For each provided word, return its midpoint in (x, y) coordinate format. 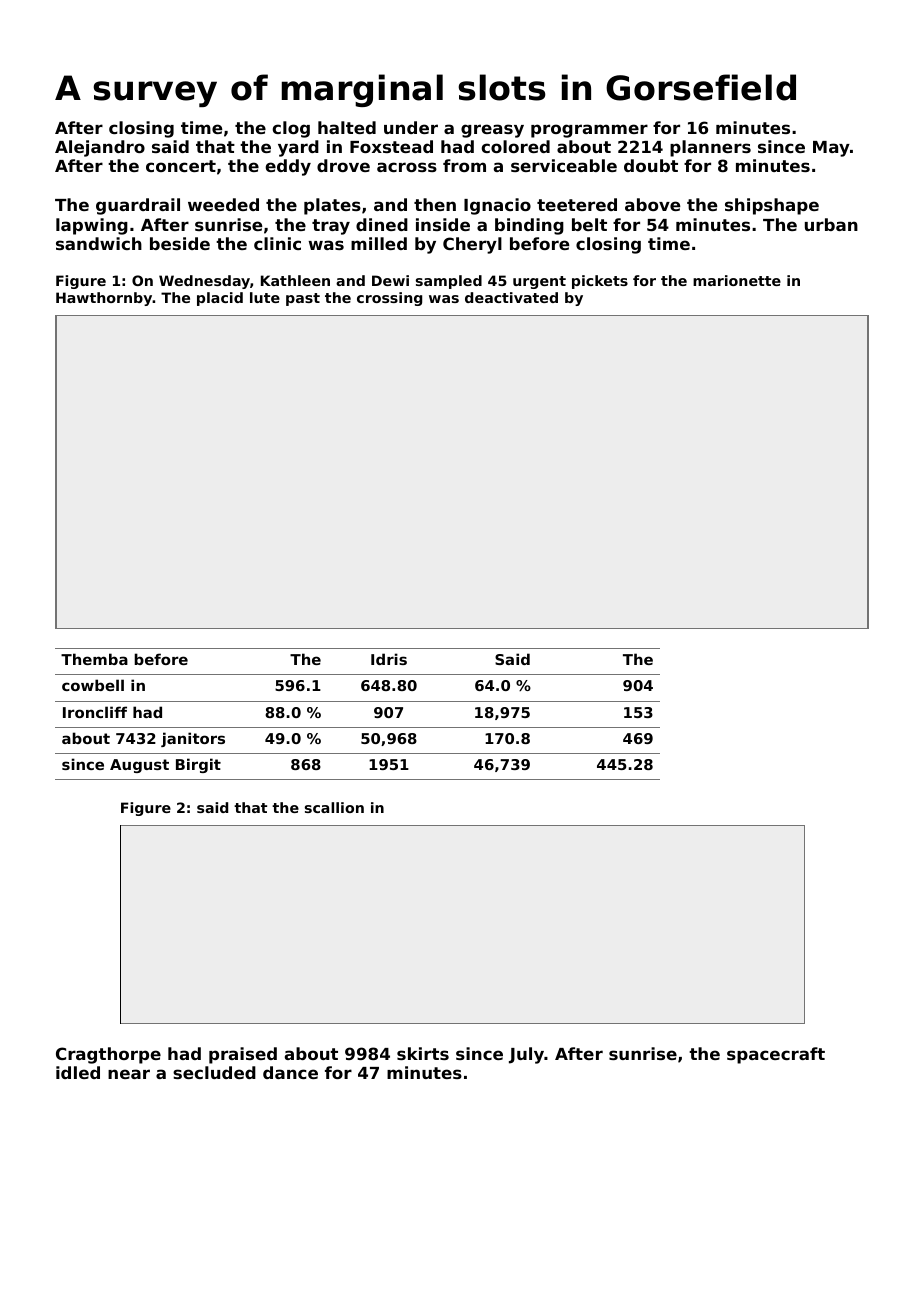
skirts (423, 1053)
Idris (389, 659)
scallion (334, 807)
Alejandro (100, 148)
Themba (94, 659)
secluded (214, 1072)
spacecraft (776, 1055)
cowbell (93, 685)
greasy (492, 131)
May (831, 149)
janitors (193, 739)
